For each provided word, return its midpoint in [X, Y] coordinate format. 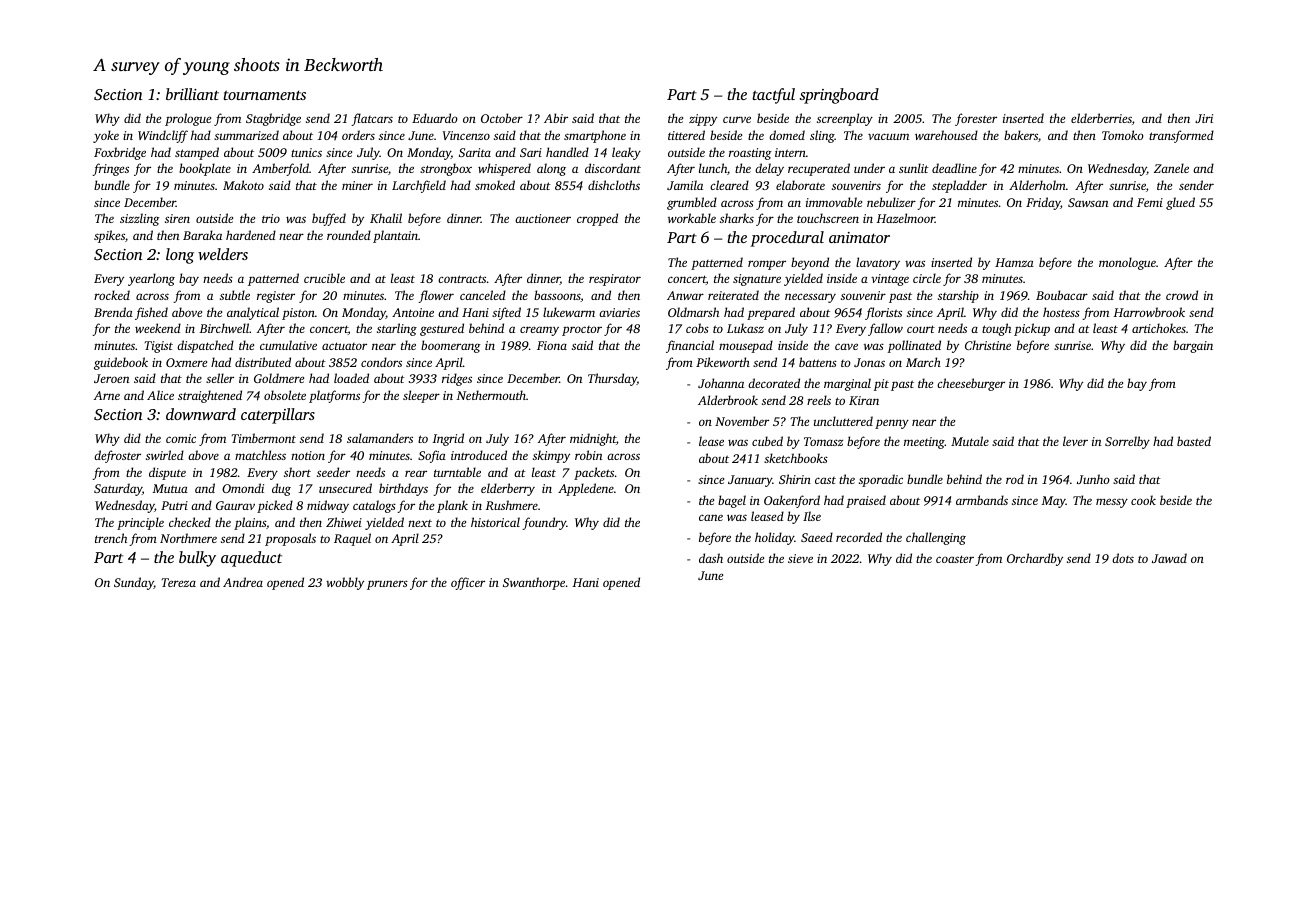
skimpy [551, 456]
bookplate [205, 169]
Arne [107, 395]
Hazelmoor [906, 218]
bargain [1193, 346]
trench [111, 538]
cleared [729, 185]
